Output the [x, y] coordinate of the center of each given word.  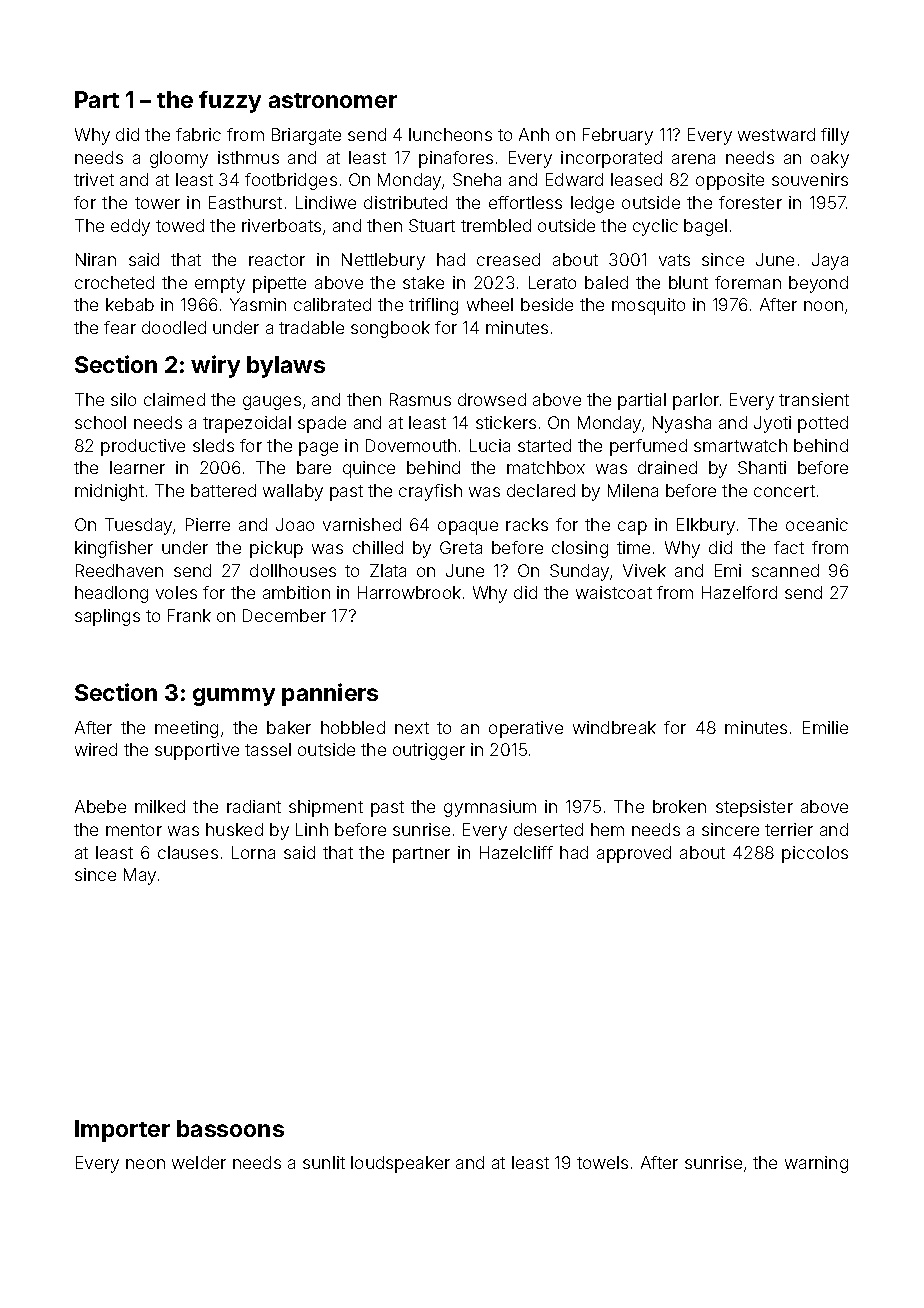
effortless [525, 202]
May [140, 876]
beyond [818, 284]
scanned [785, 570]
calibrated [332, 304]
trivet [94, 179]
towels [602, 1162]
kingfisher [114, 549]
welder [199, 1162]
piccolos [815, 854]
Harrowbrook [409, 592]
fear [120, 327]
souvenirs [810, 179]
